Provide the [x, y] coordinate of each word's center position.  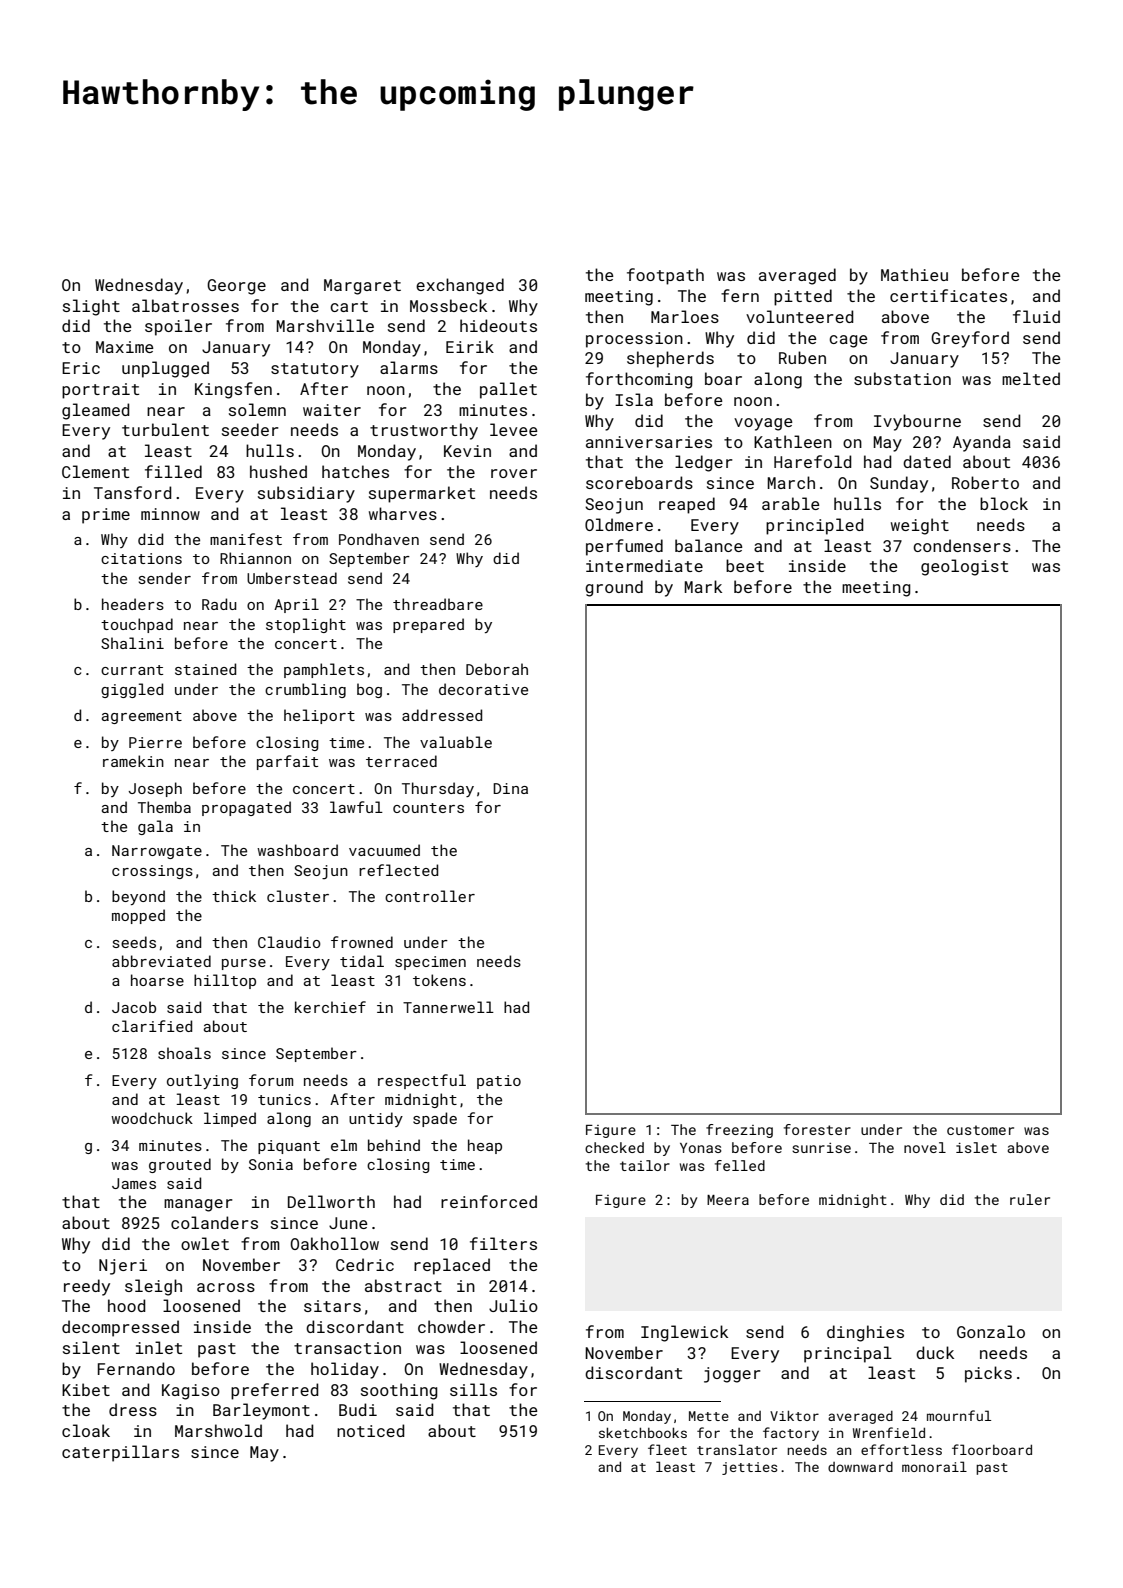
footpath [665, 276]
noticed [371, 1430]
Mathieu [914, 274]
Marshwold [218, 1430]
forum [271, 1080]
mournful [959, 1415]
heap [485, 1146]
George [236, 287]
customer [980, 1130]
